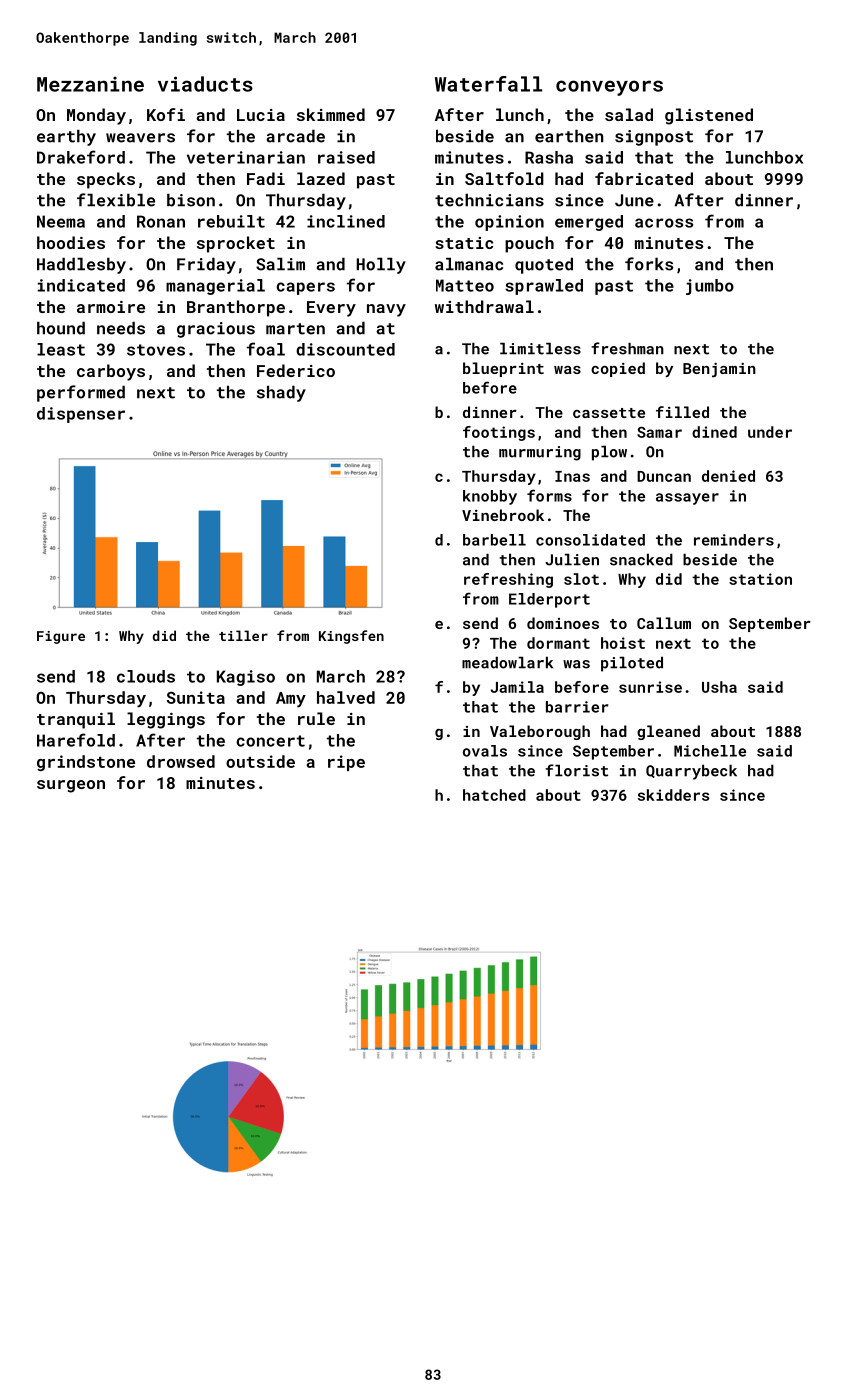 Image resolution: width=849 pixels, height=1400 pixels. Describe the element at coordinates (484, 306) in the screenshot. I see `withdrawal` at that location.
